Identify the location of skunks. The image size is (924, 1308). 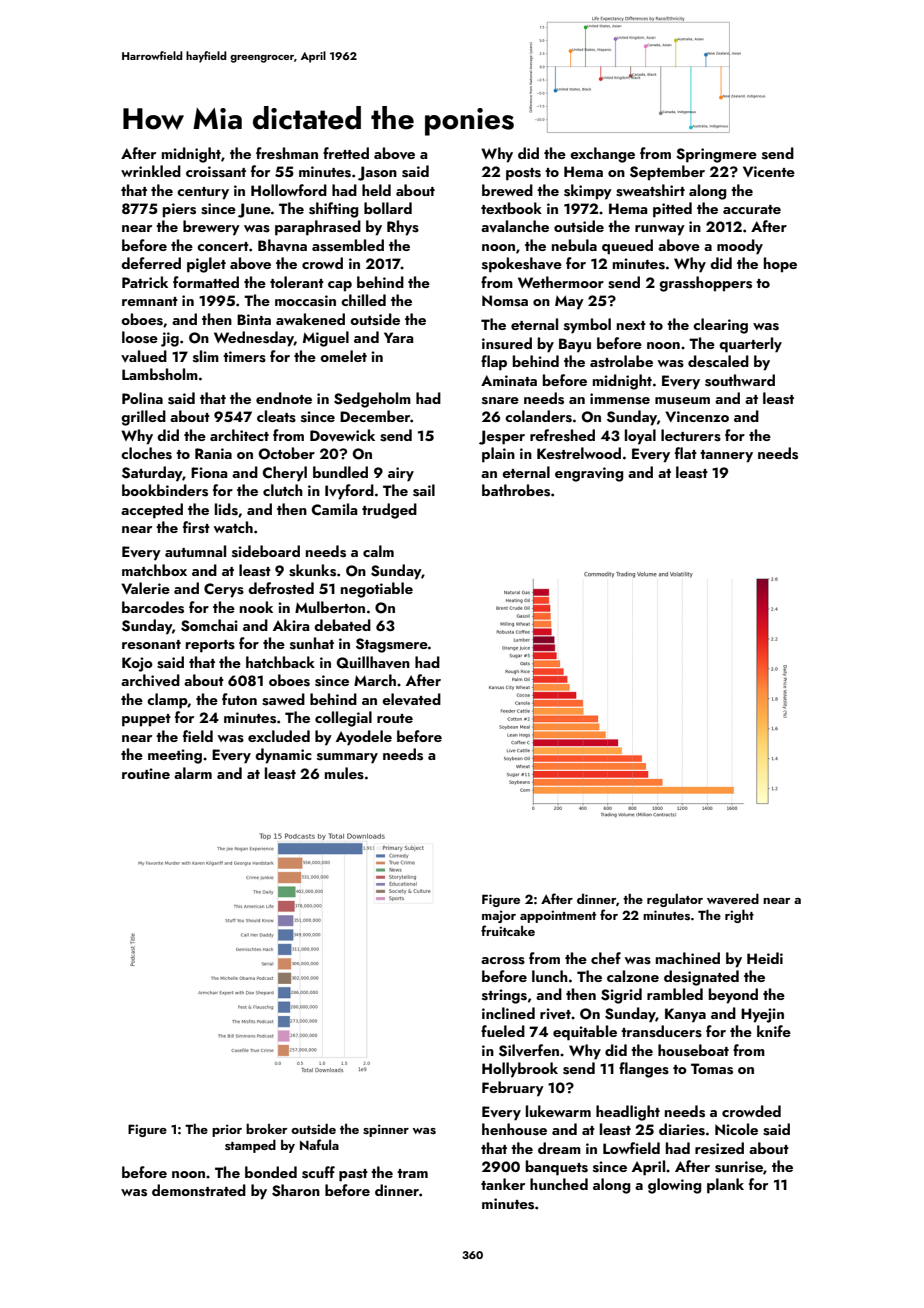
(312, 570).
